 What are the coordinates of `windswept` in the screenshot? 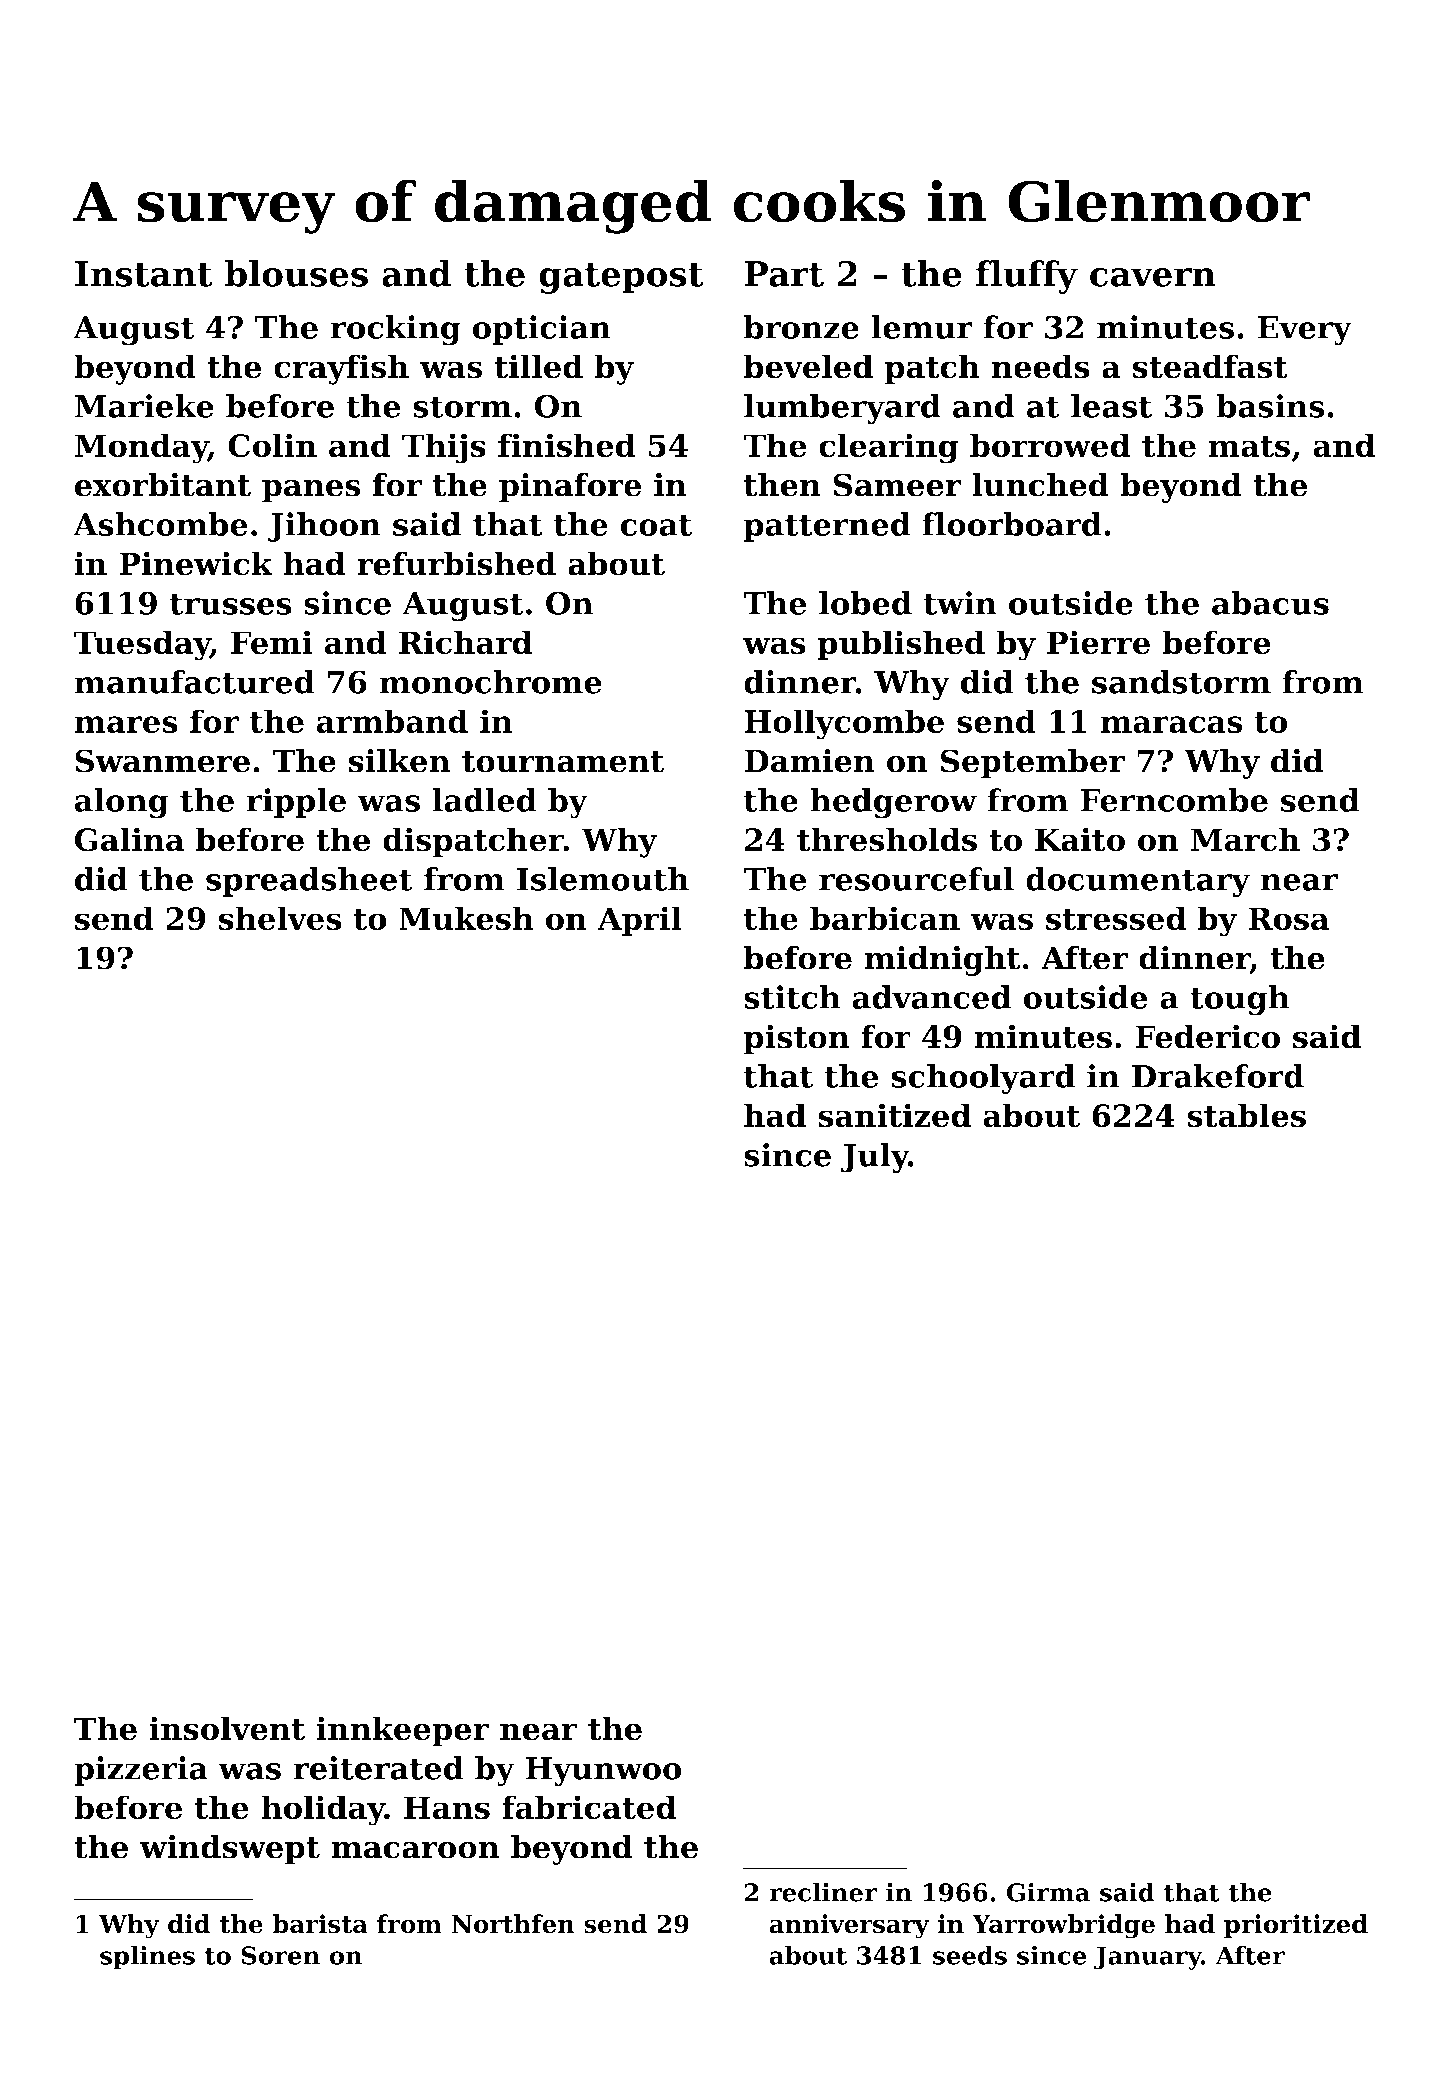 It's located at (229, 1850).
